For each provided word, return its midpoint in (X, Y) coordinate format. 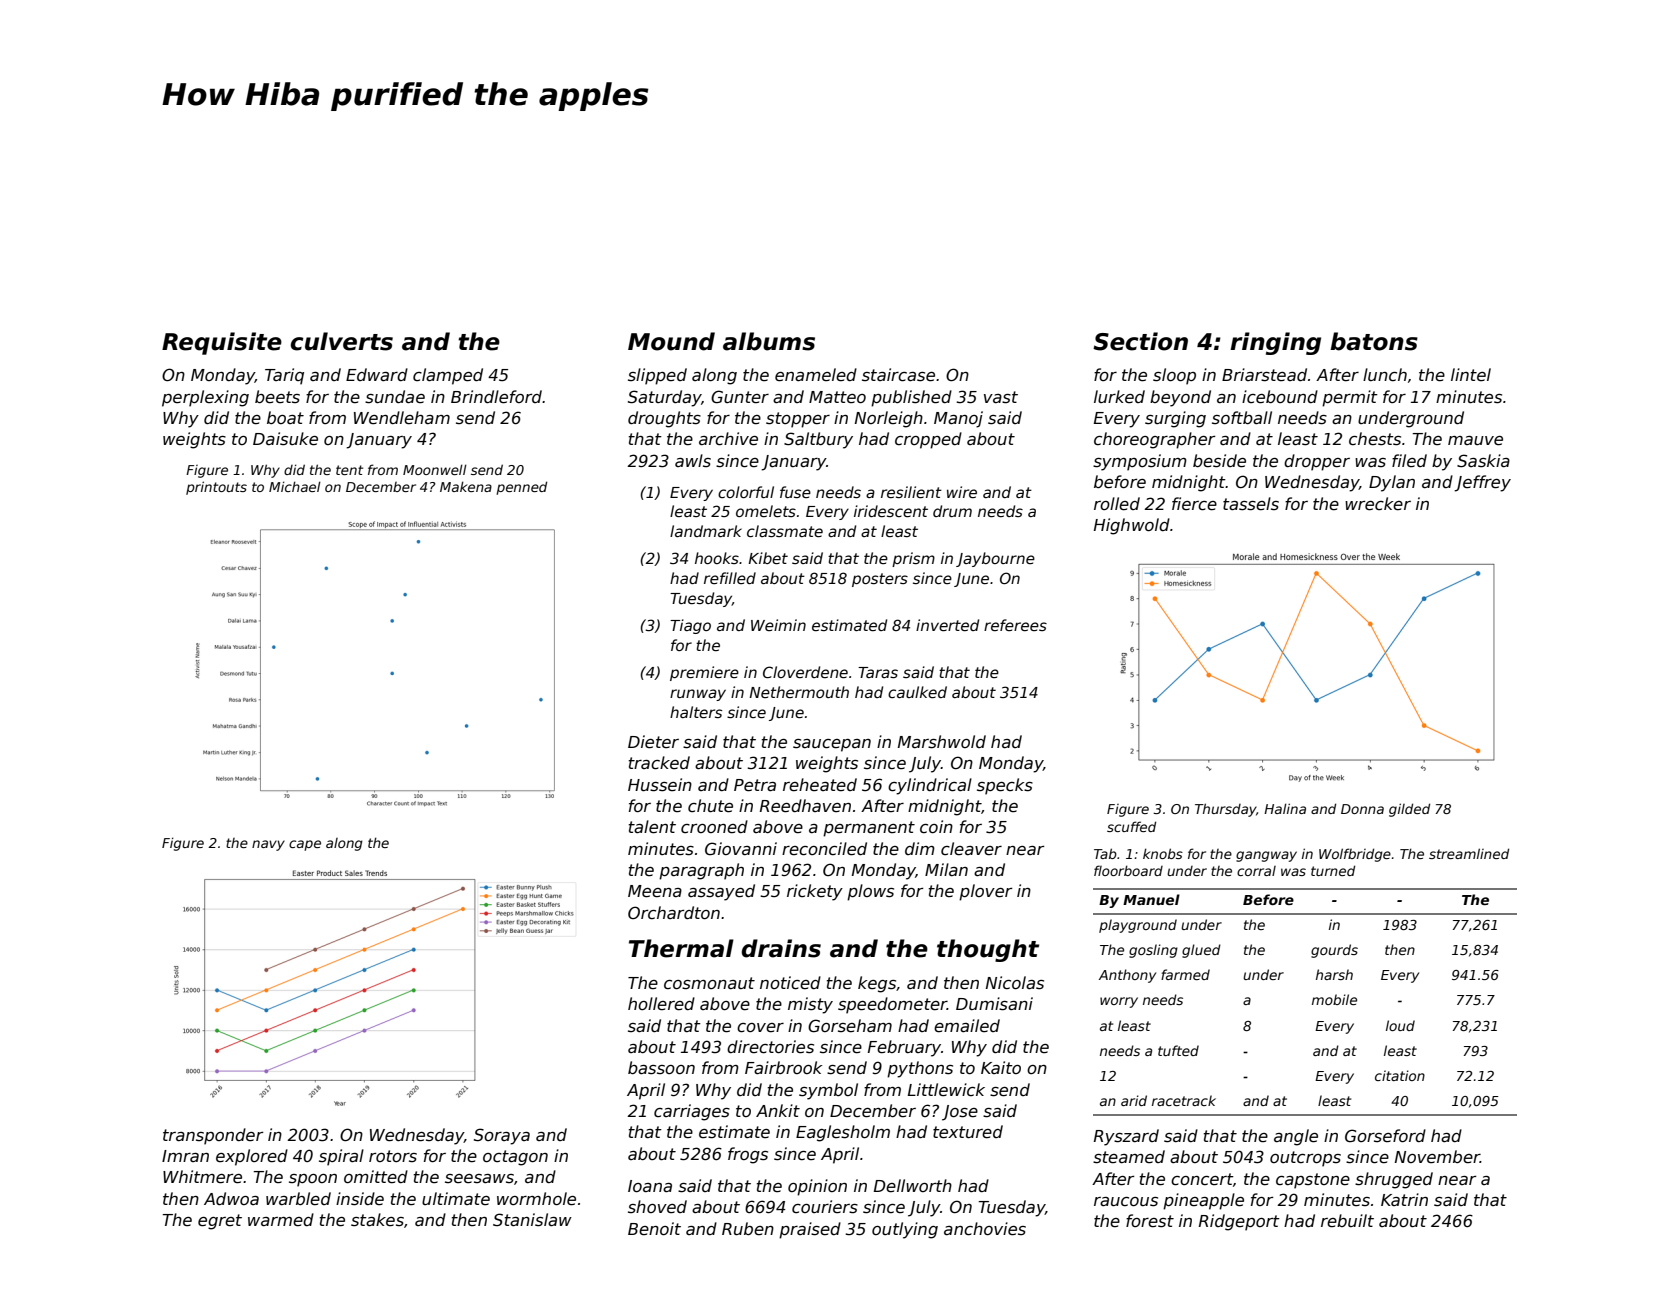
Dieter (653, 742)
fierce (1194, 504)
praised (810, 1230)
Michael (295, 486)
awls (693, 460)
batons (1374, 341)
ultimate (456, 1198)
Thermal (681, 948)
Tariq (284, 376)
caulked (917, 692)
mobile (1334, 999)
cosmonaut (709, 983)
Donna (1362, 809)
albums (769, 341)
